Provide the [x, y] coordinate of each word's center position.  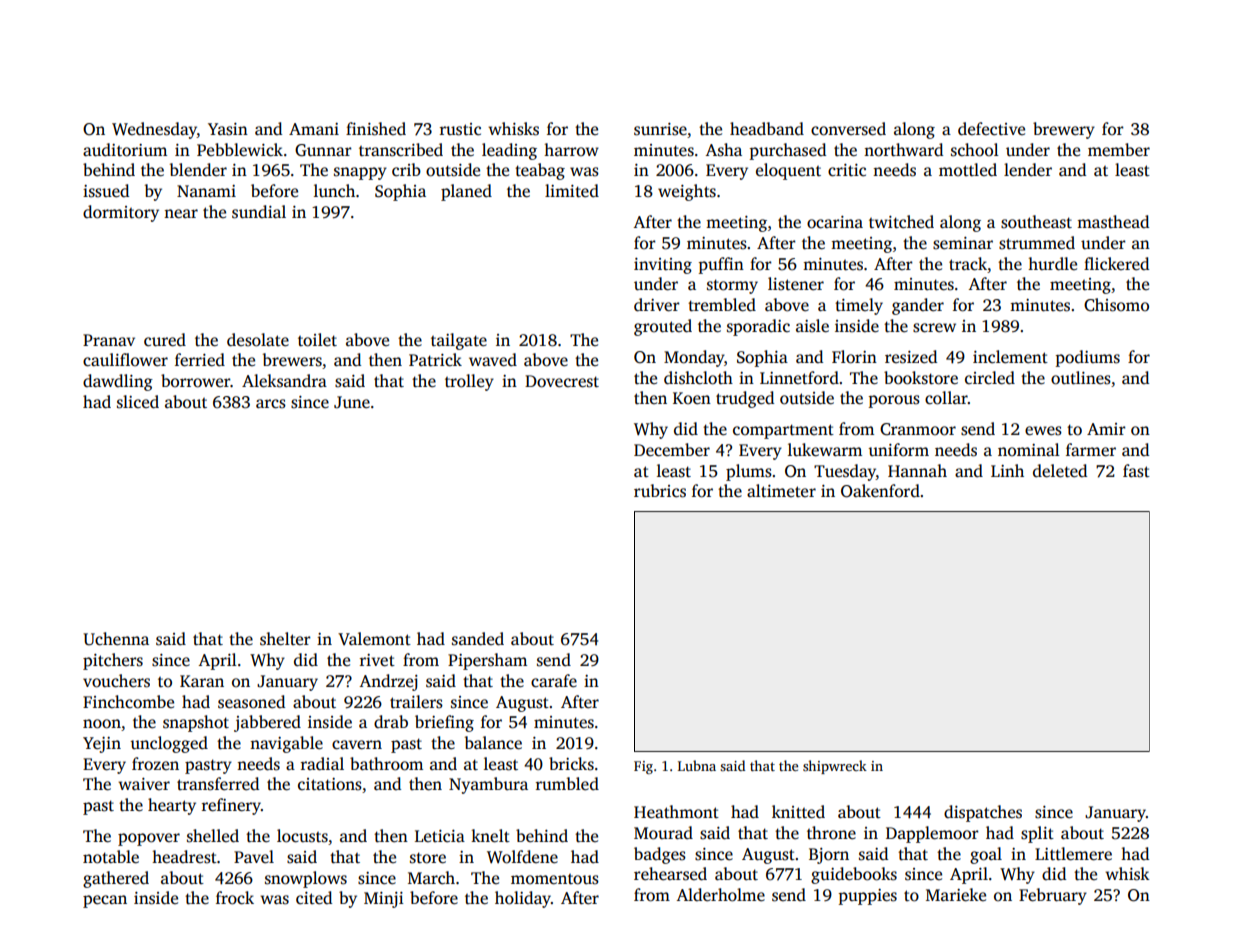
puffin [721, 265]
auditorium [125, 150]
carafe [554, 681]
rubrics [660, 491]
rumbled [567, 784]
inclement [1010, 357]
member [1119, 150]
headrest [184, 857]
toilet [317, 340]
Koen [692, 398]
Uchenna [116, 639]
